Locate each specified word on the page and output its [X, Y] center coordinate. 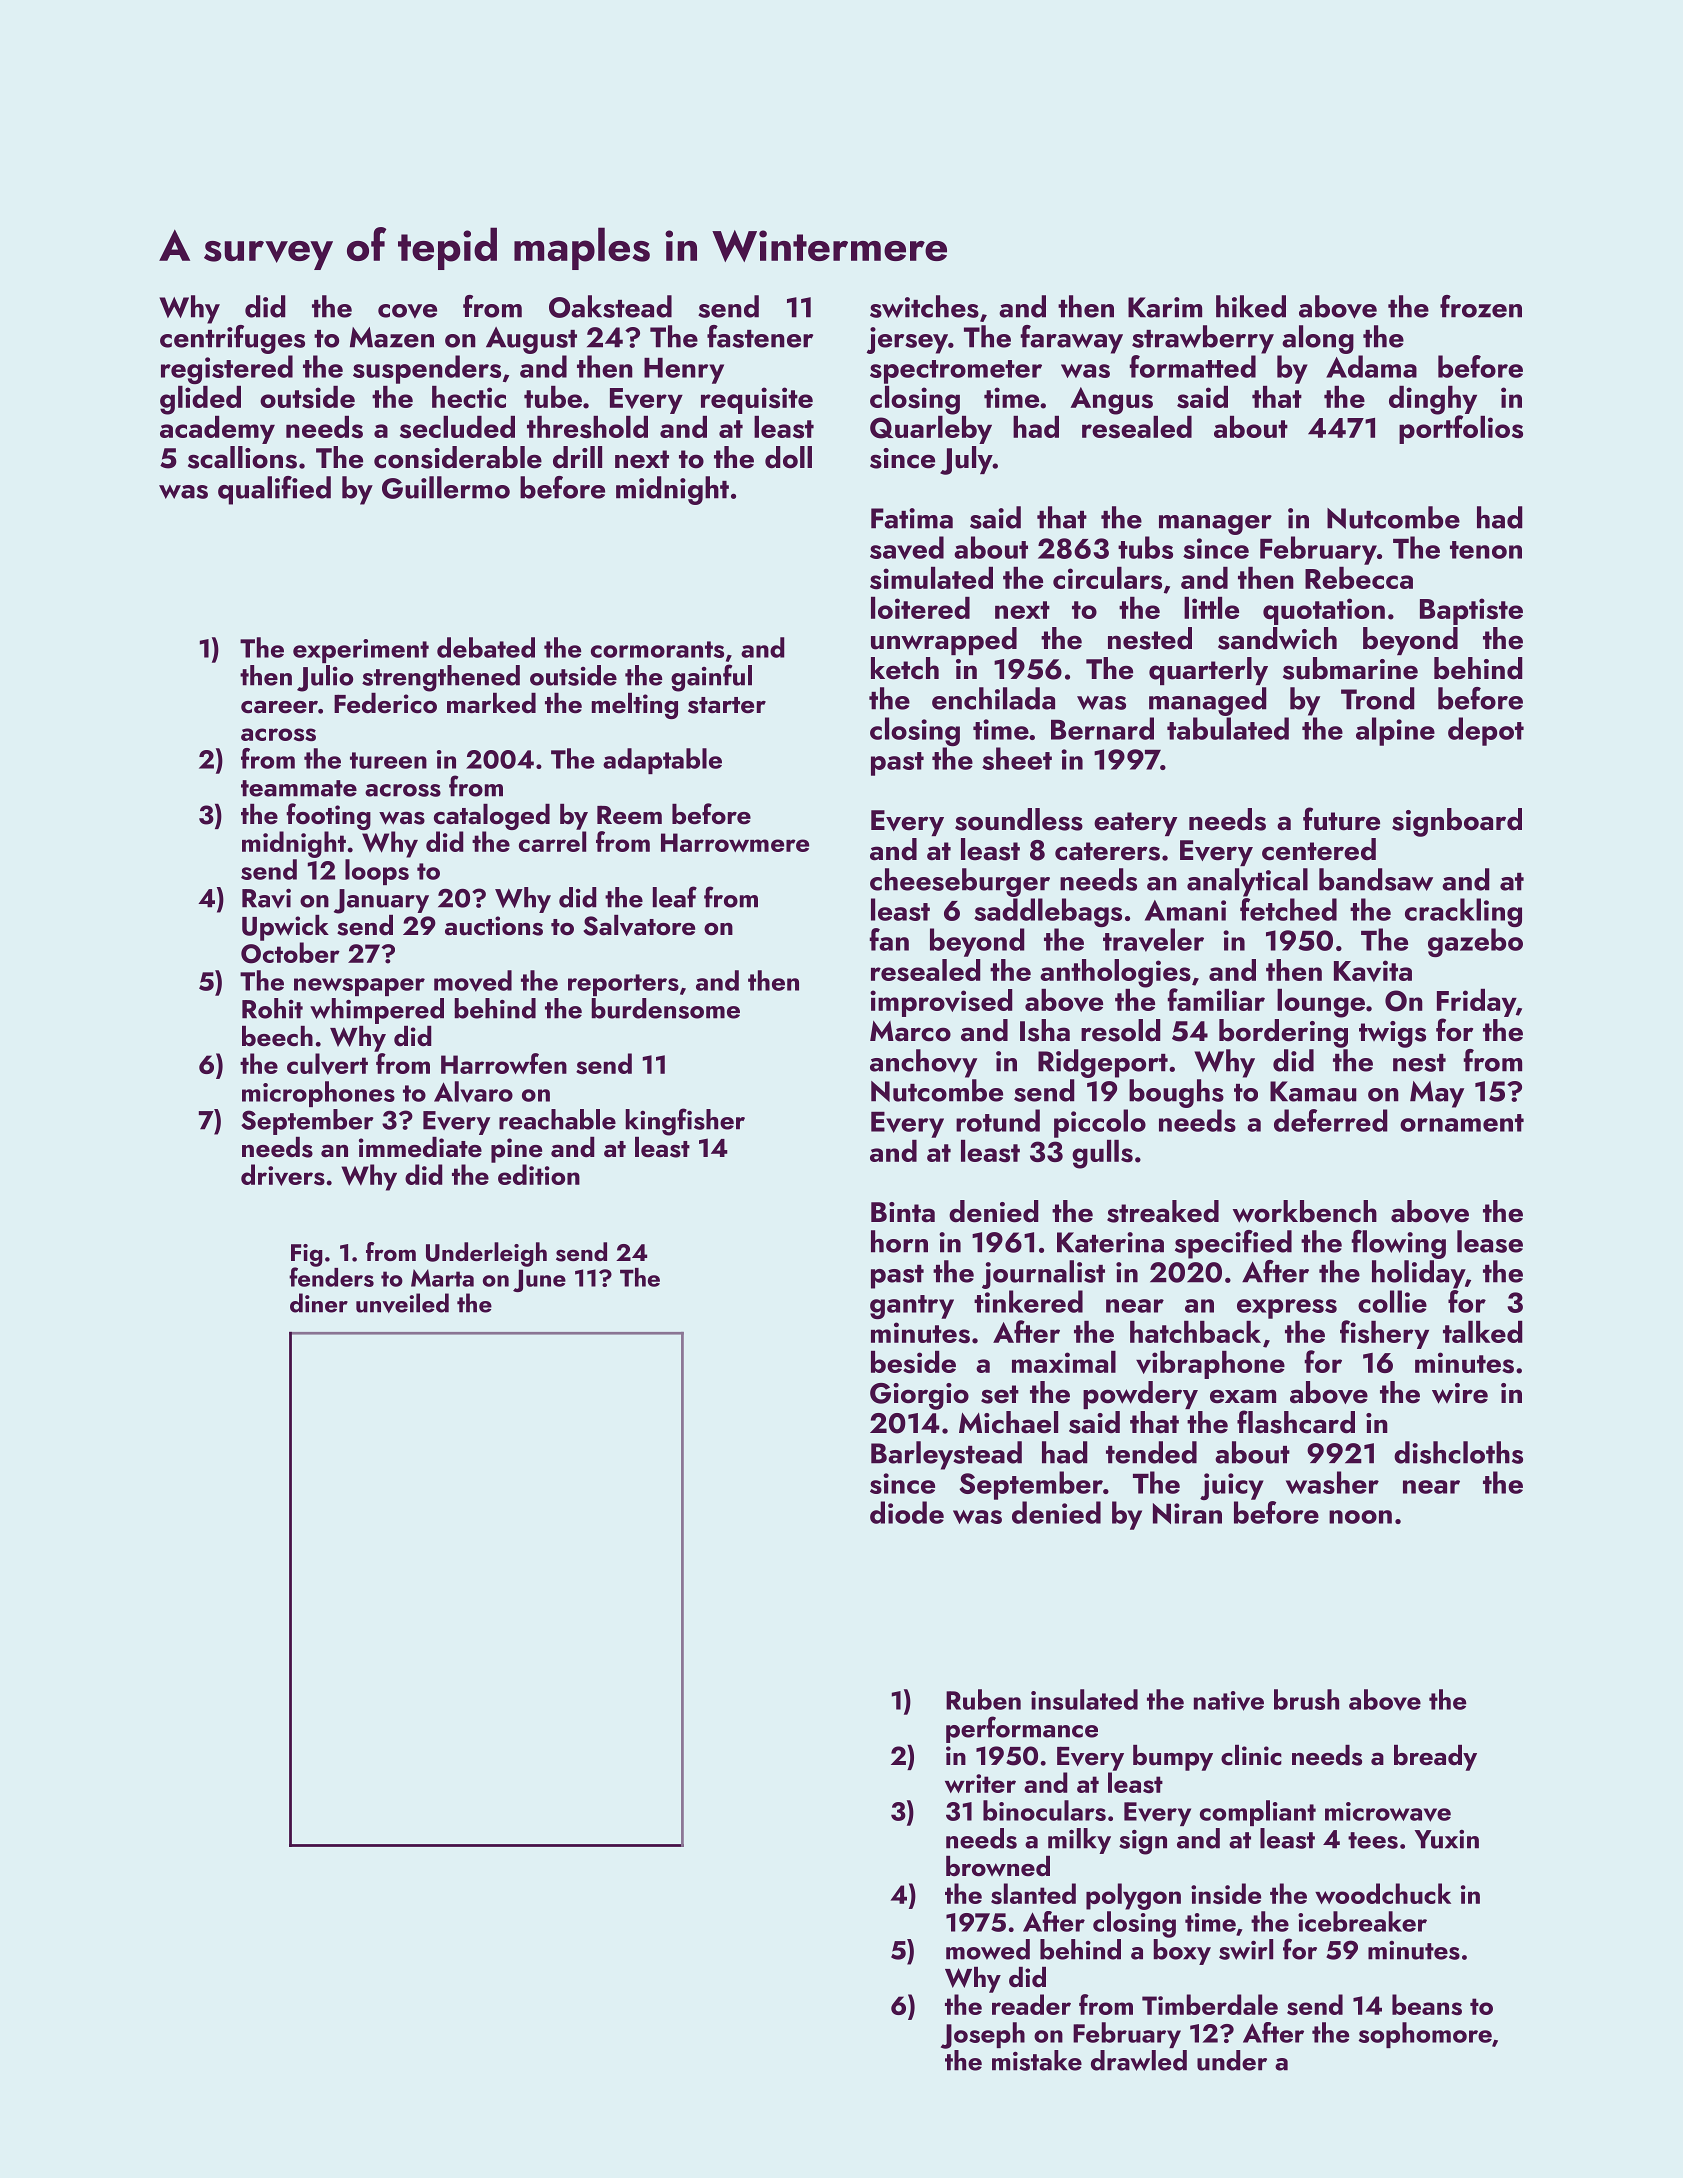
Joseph [983, 2035]
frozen [1481, 306]
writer [980, 1783]
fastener [760, 336]
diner [319, 1303]
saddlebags [1048, 912]
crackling [1463, 912]
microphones [318, 1094]
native [1229, 1701]
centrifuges [232, 339]
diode [907, 1512]
